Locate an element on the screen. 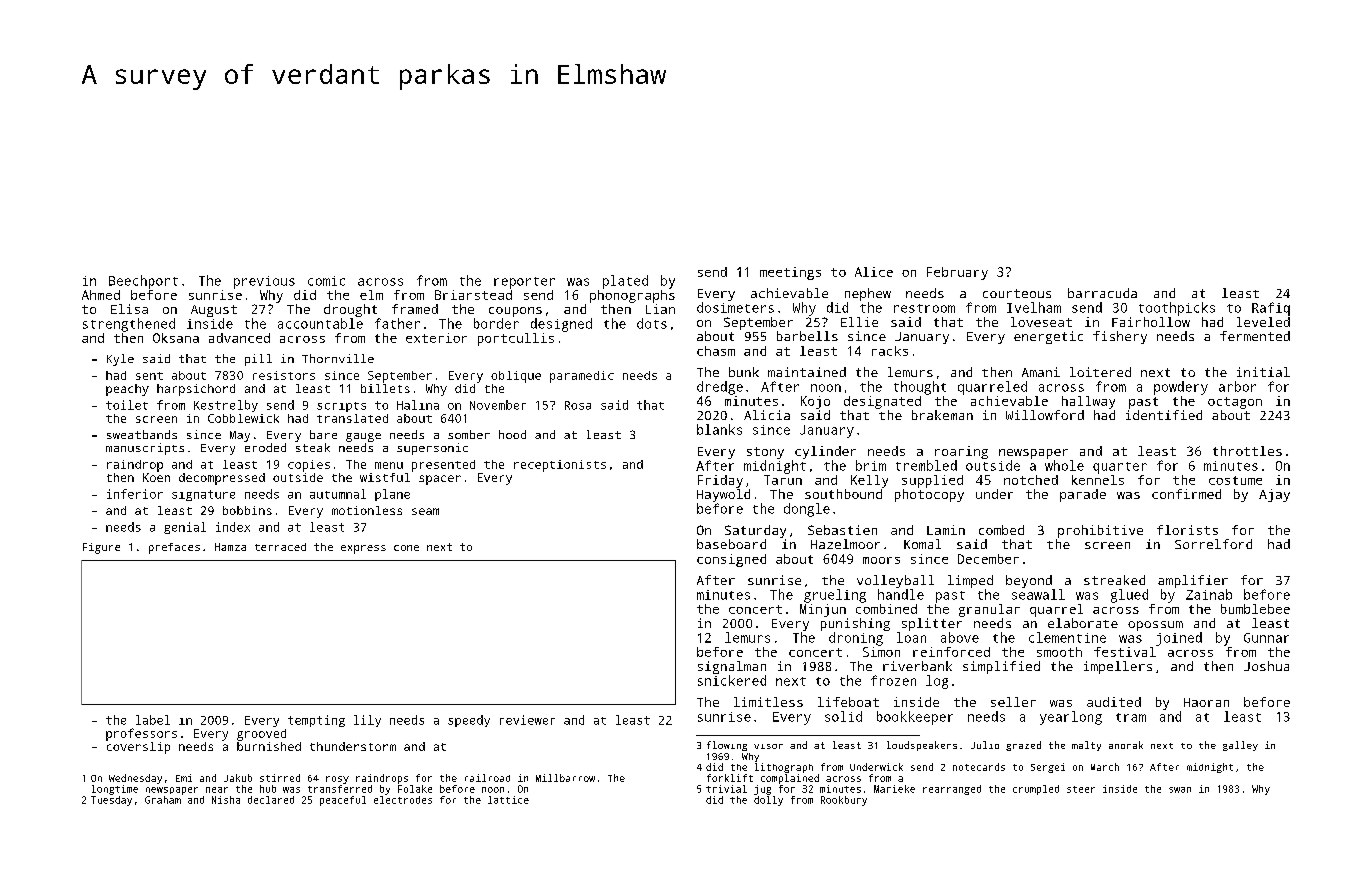 Image resolution: width=1372 pixels, height=887 pixels. Alice is located at coordinates (874, 272).
